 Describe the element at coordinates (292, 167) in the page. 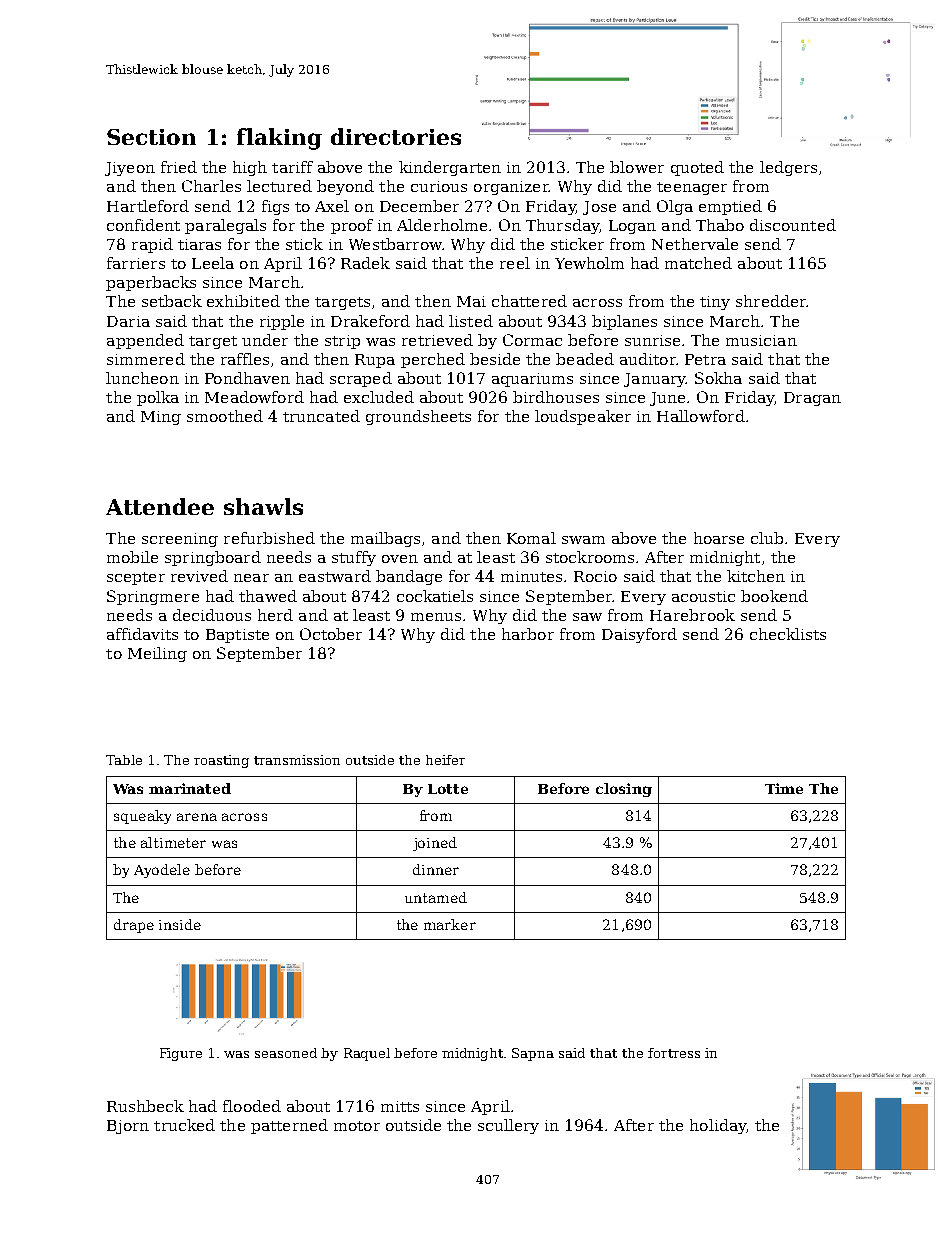

I see `tariff` at that location.
